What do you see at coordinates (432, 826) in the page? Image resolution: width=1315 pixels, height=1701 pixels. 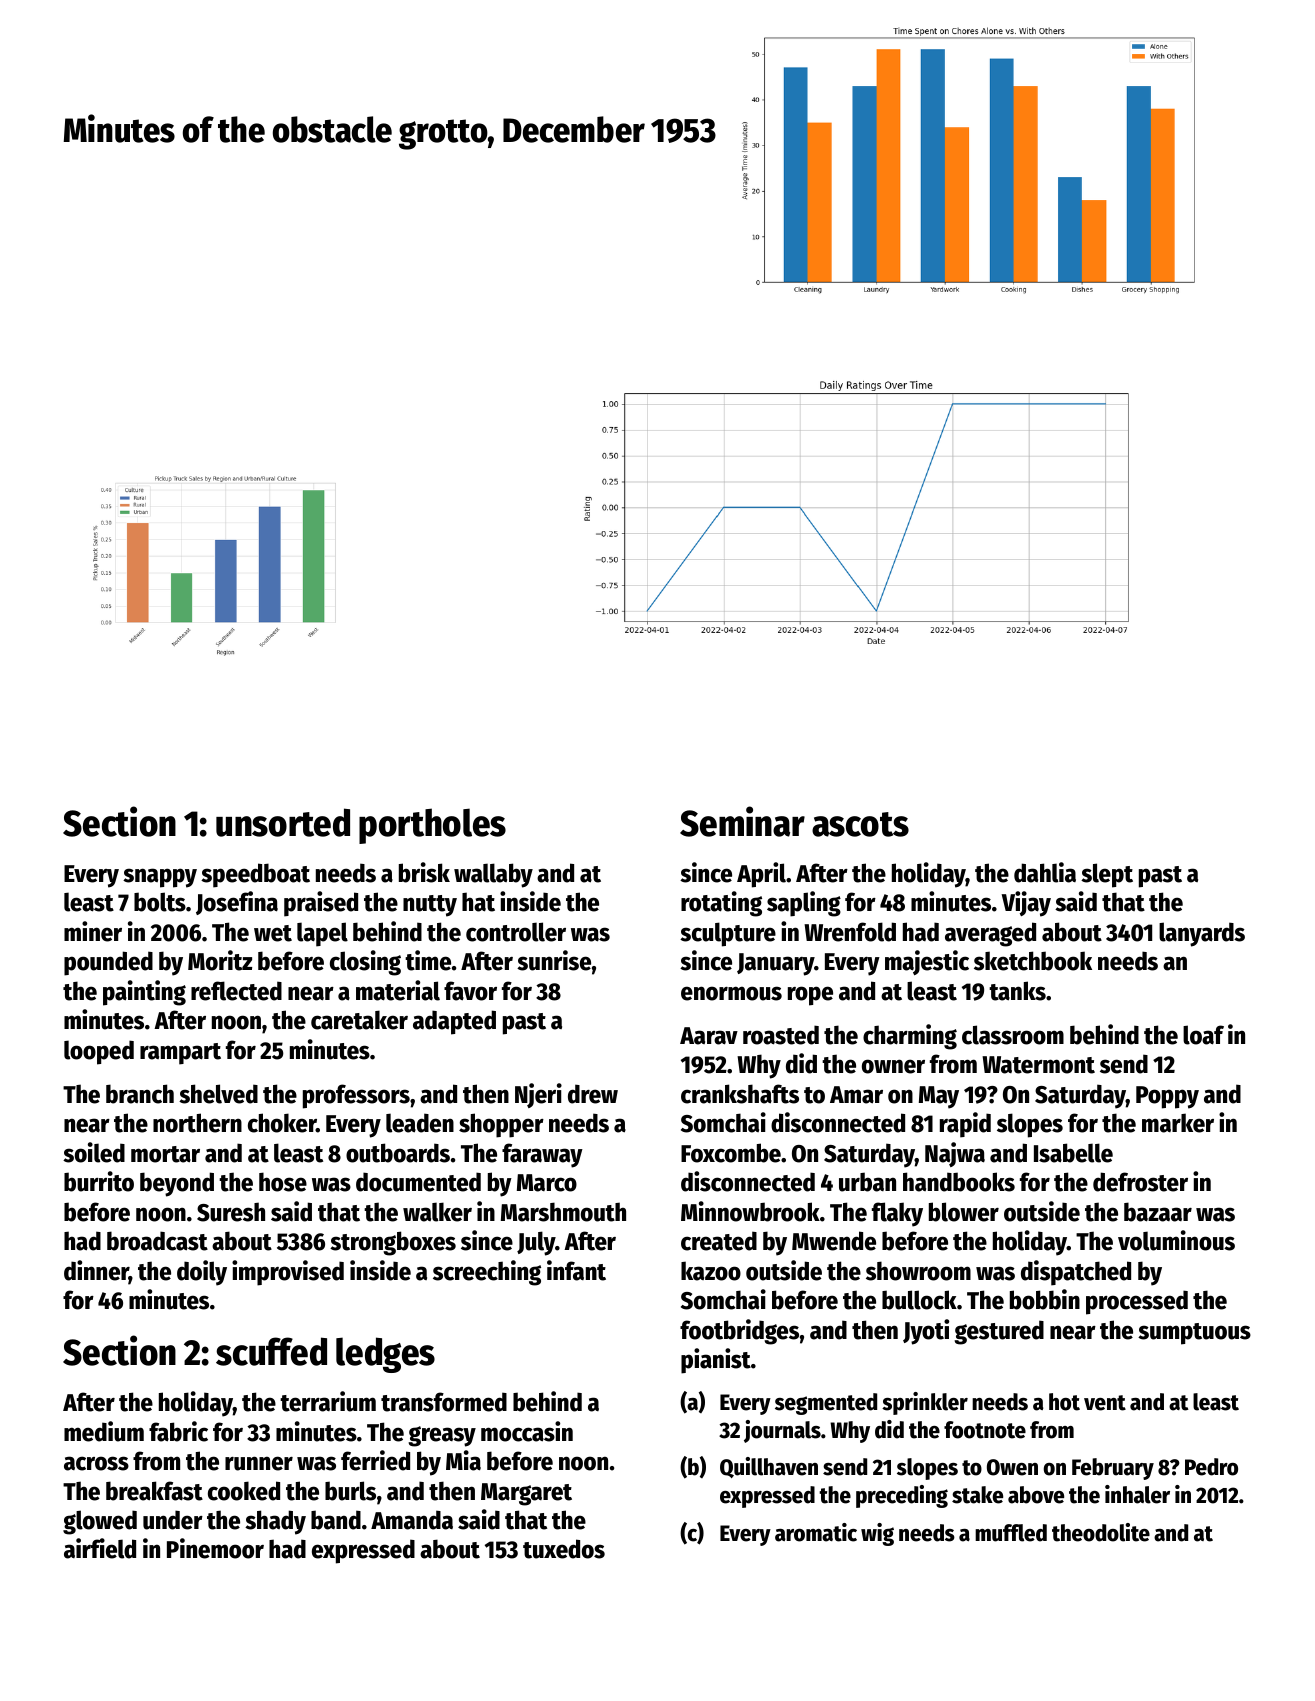 I see `portholes` at bounding box center [432, 826].
